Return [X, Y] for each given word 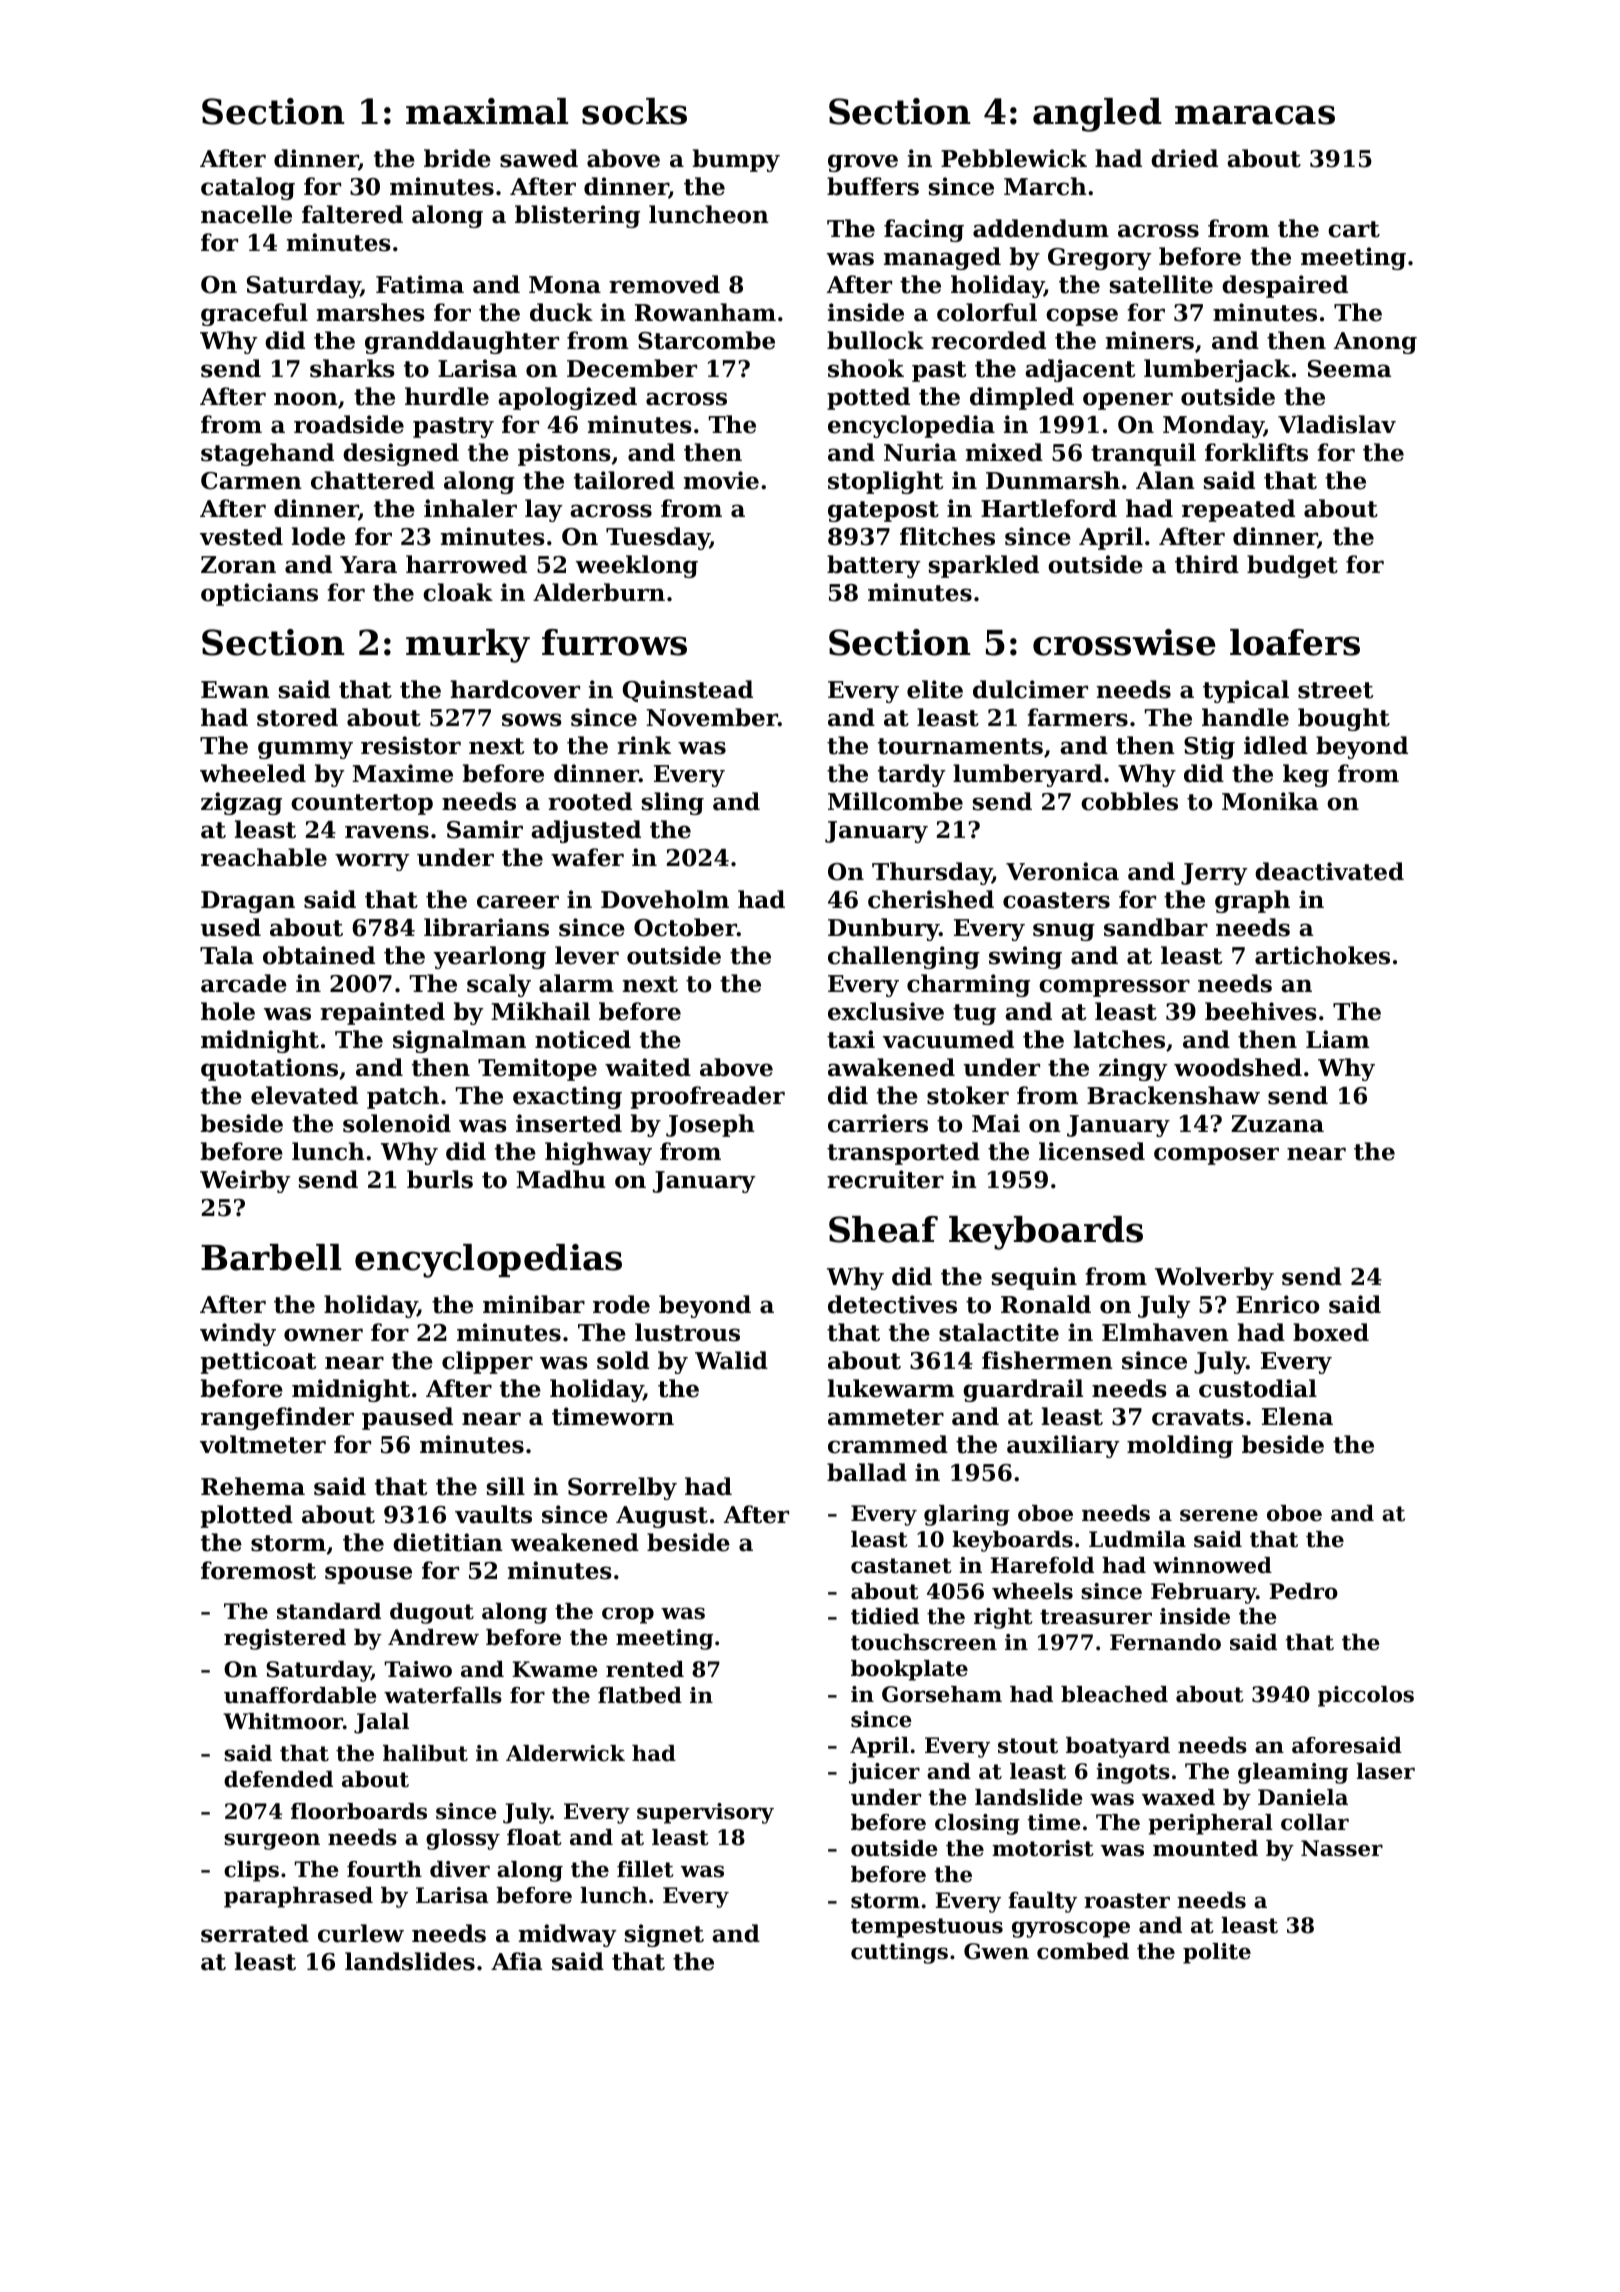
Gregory [1100, 259]
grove [863, 163]
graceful [254, 314]
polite [1217, 1953]
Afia [516, 1961]
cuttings [899, 1953]
